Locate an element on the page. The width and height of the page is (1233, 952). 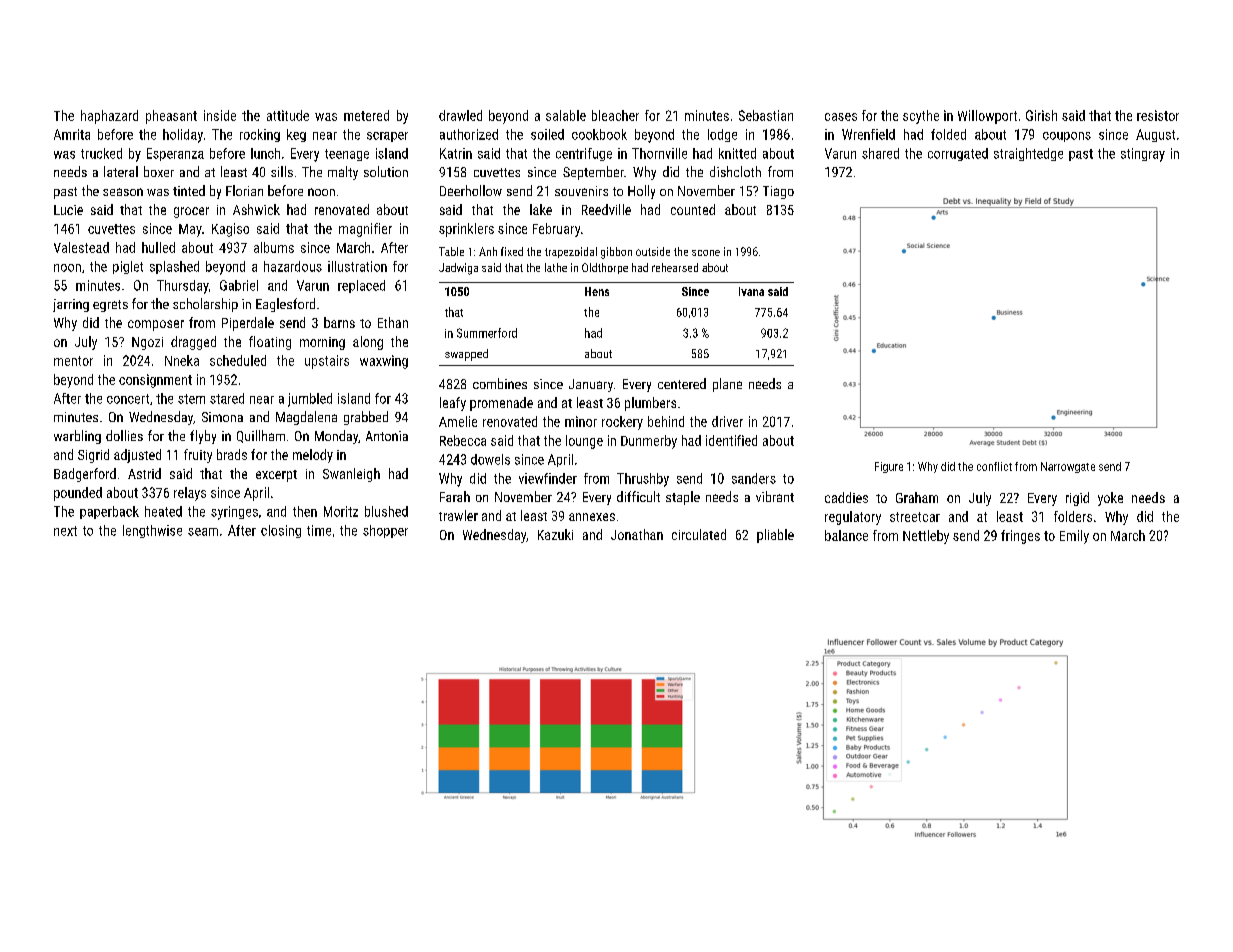
scythe is located at coordinates (921, 117).
